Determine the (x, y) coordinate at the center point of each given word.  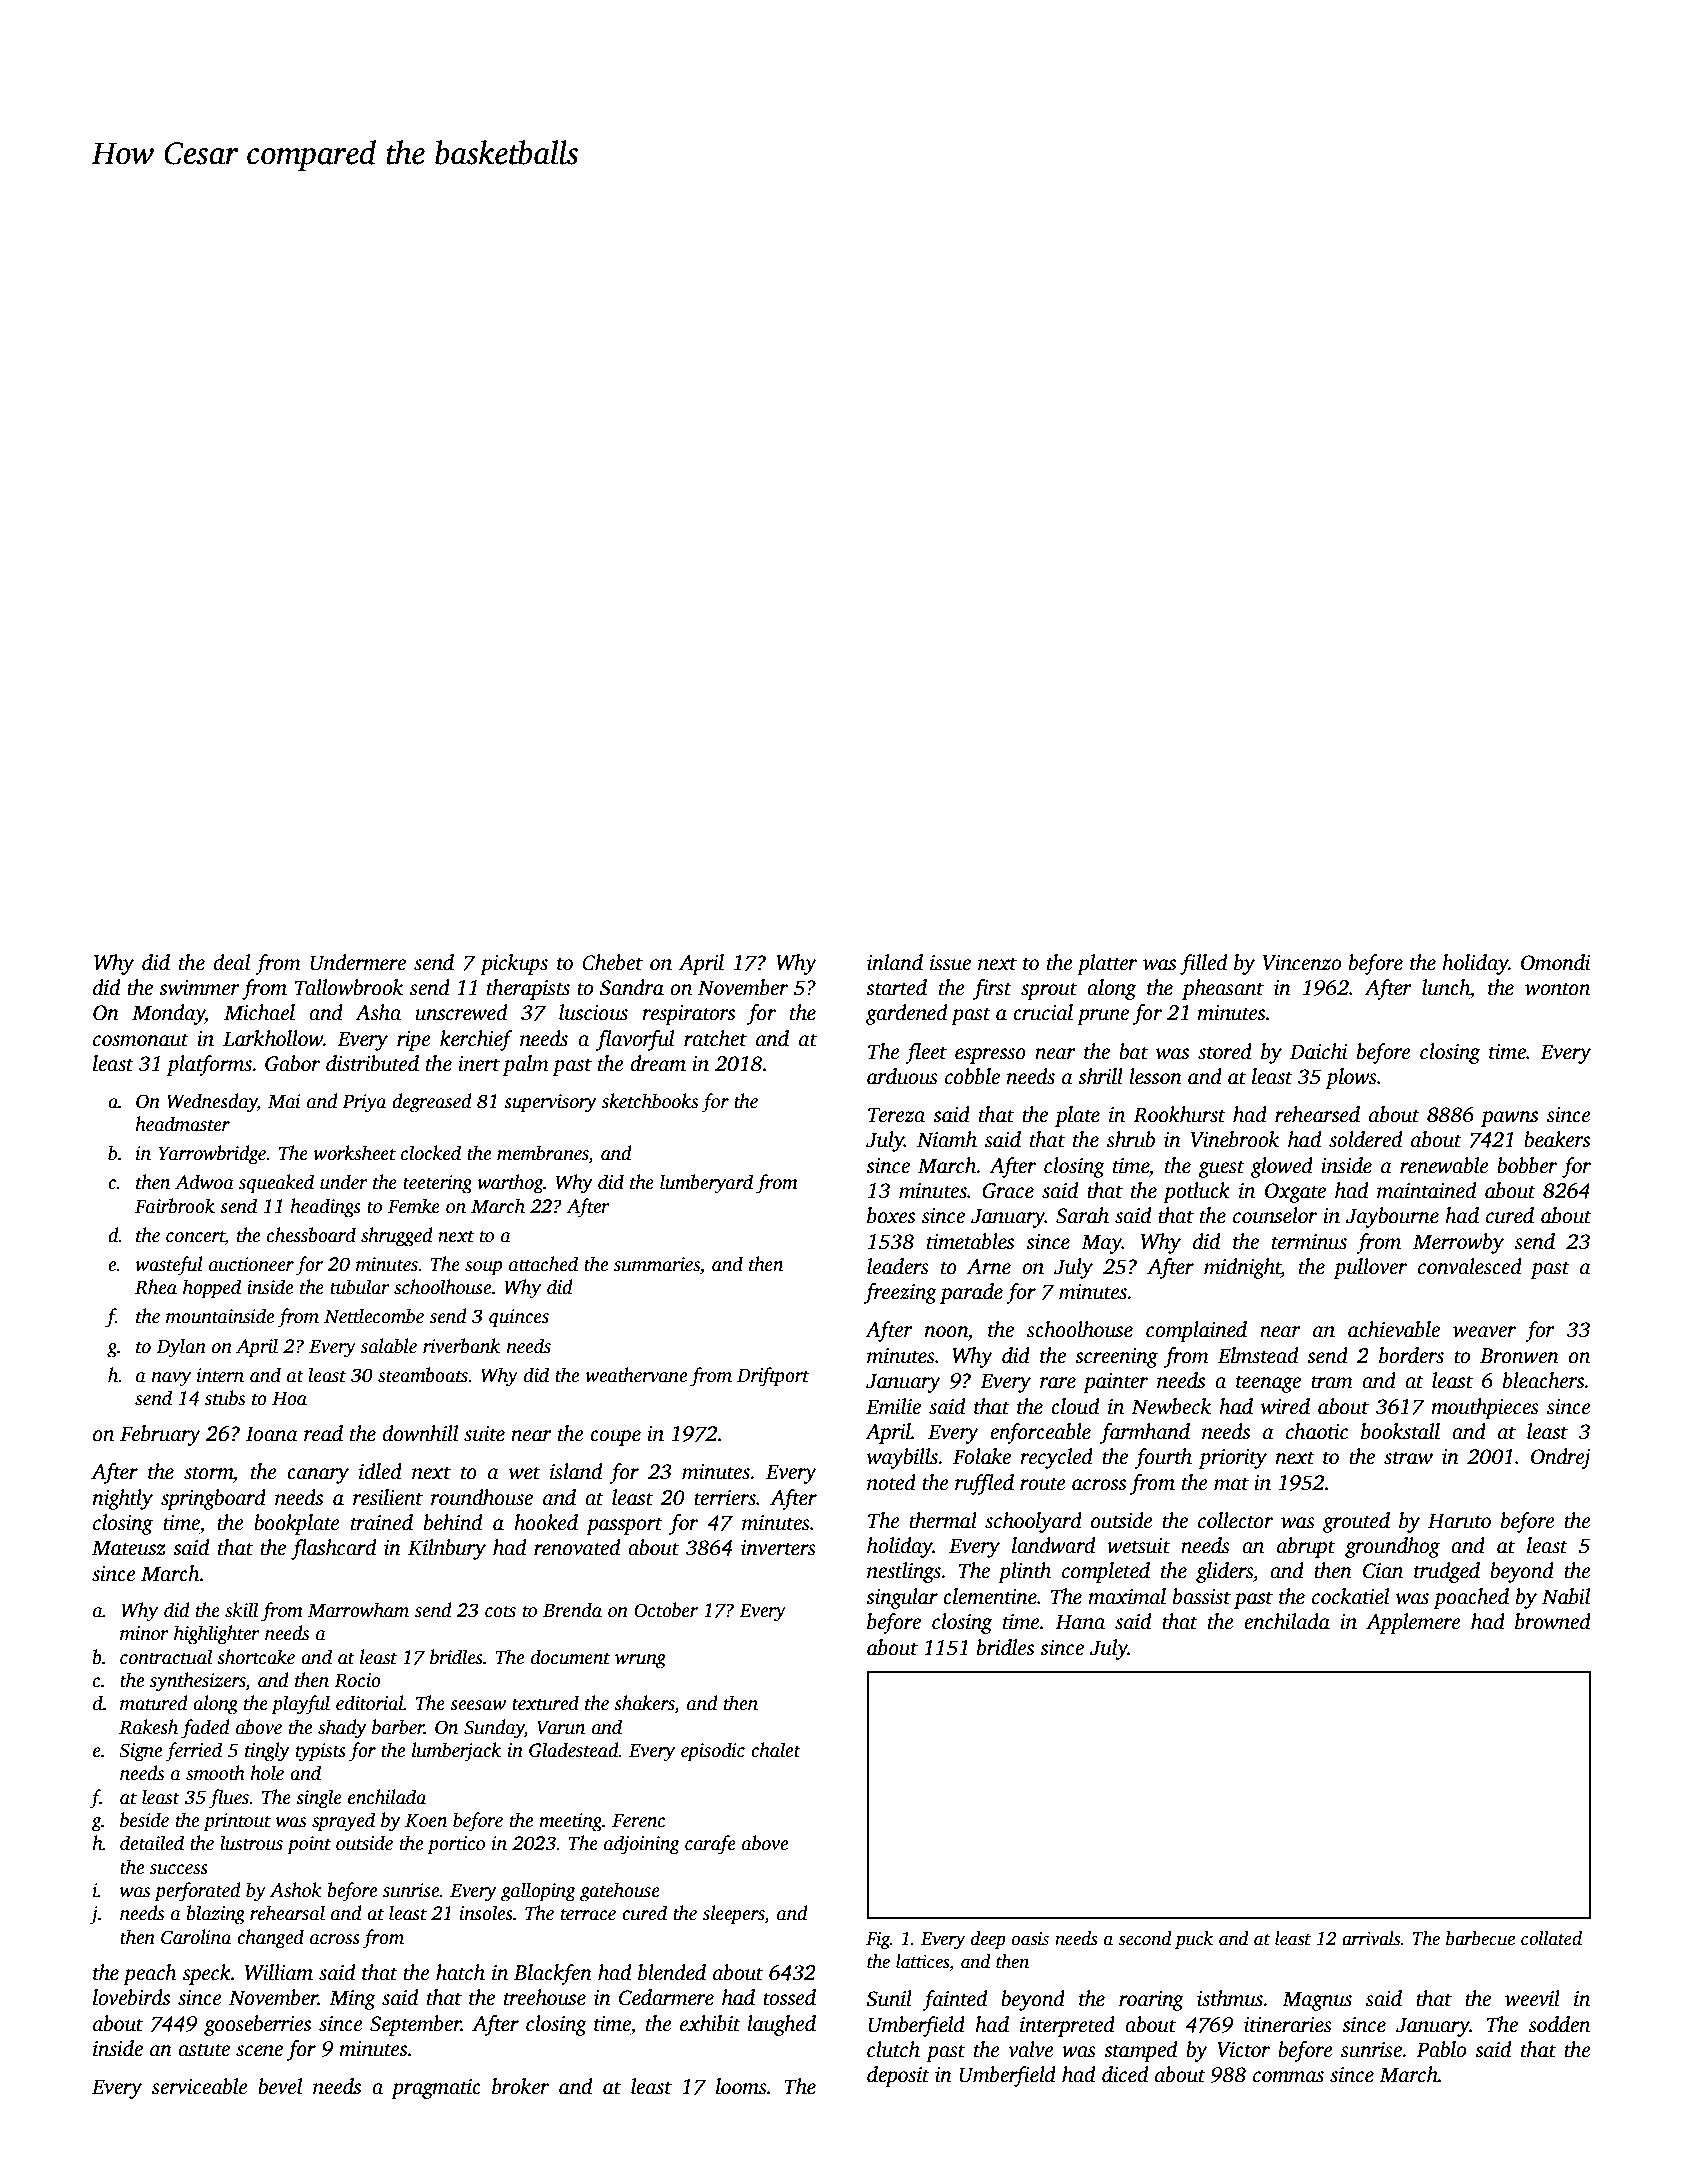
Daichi (1318, 1051)
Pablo (1441, 2049)
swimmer (199, 988)
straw (1408, 1458)
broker (520, 2086)
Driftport (773, 1377)
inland (895, 962)
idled (380, 1471)
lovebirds (131, 1997)
